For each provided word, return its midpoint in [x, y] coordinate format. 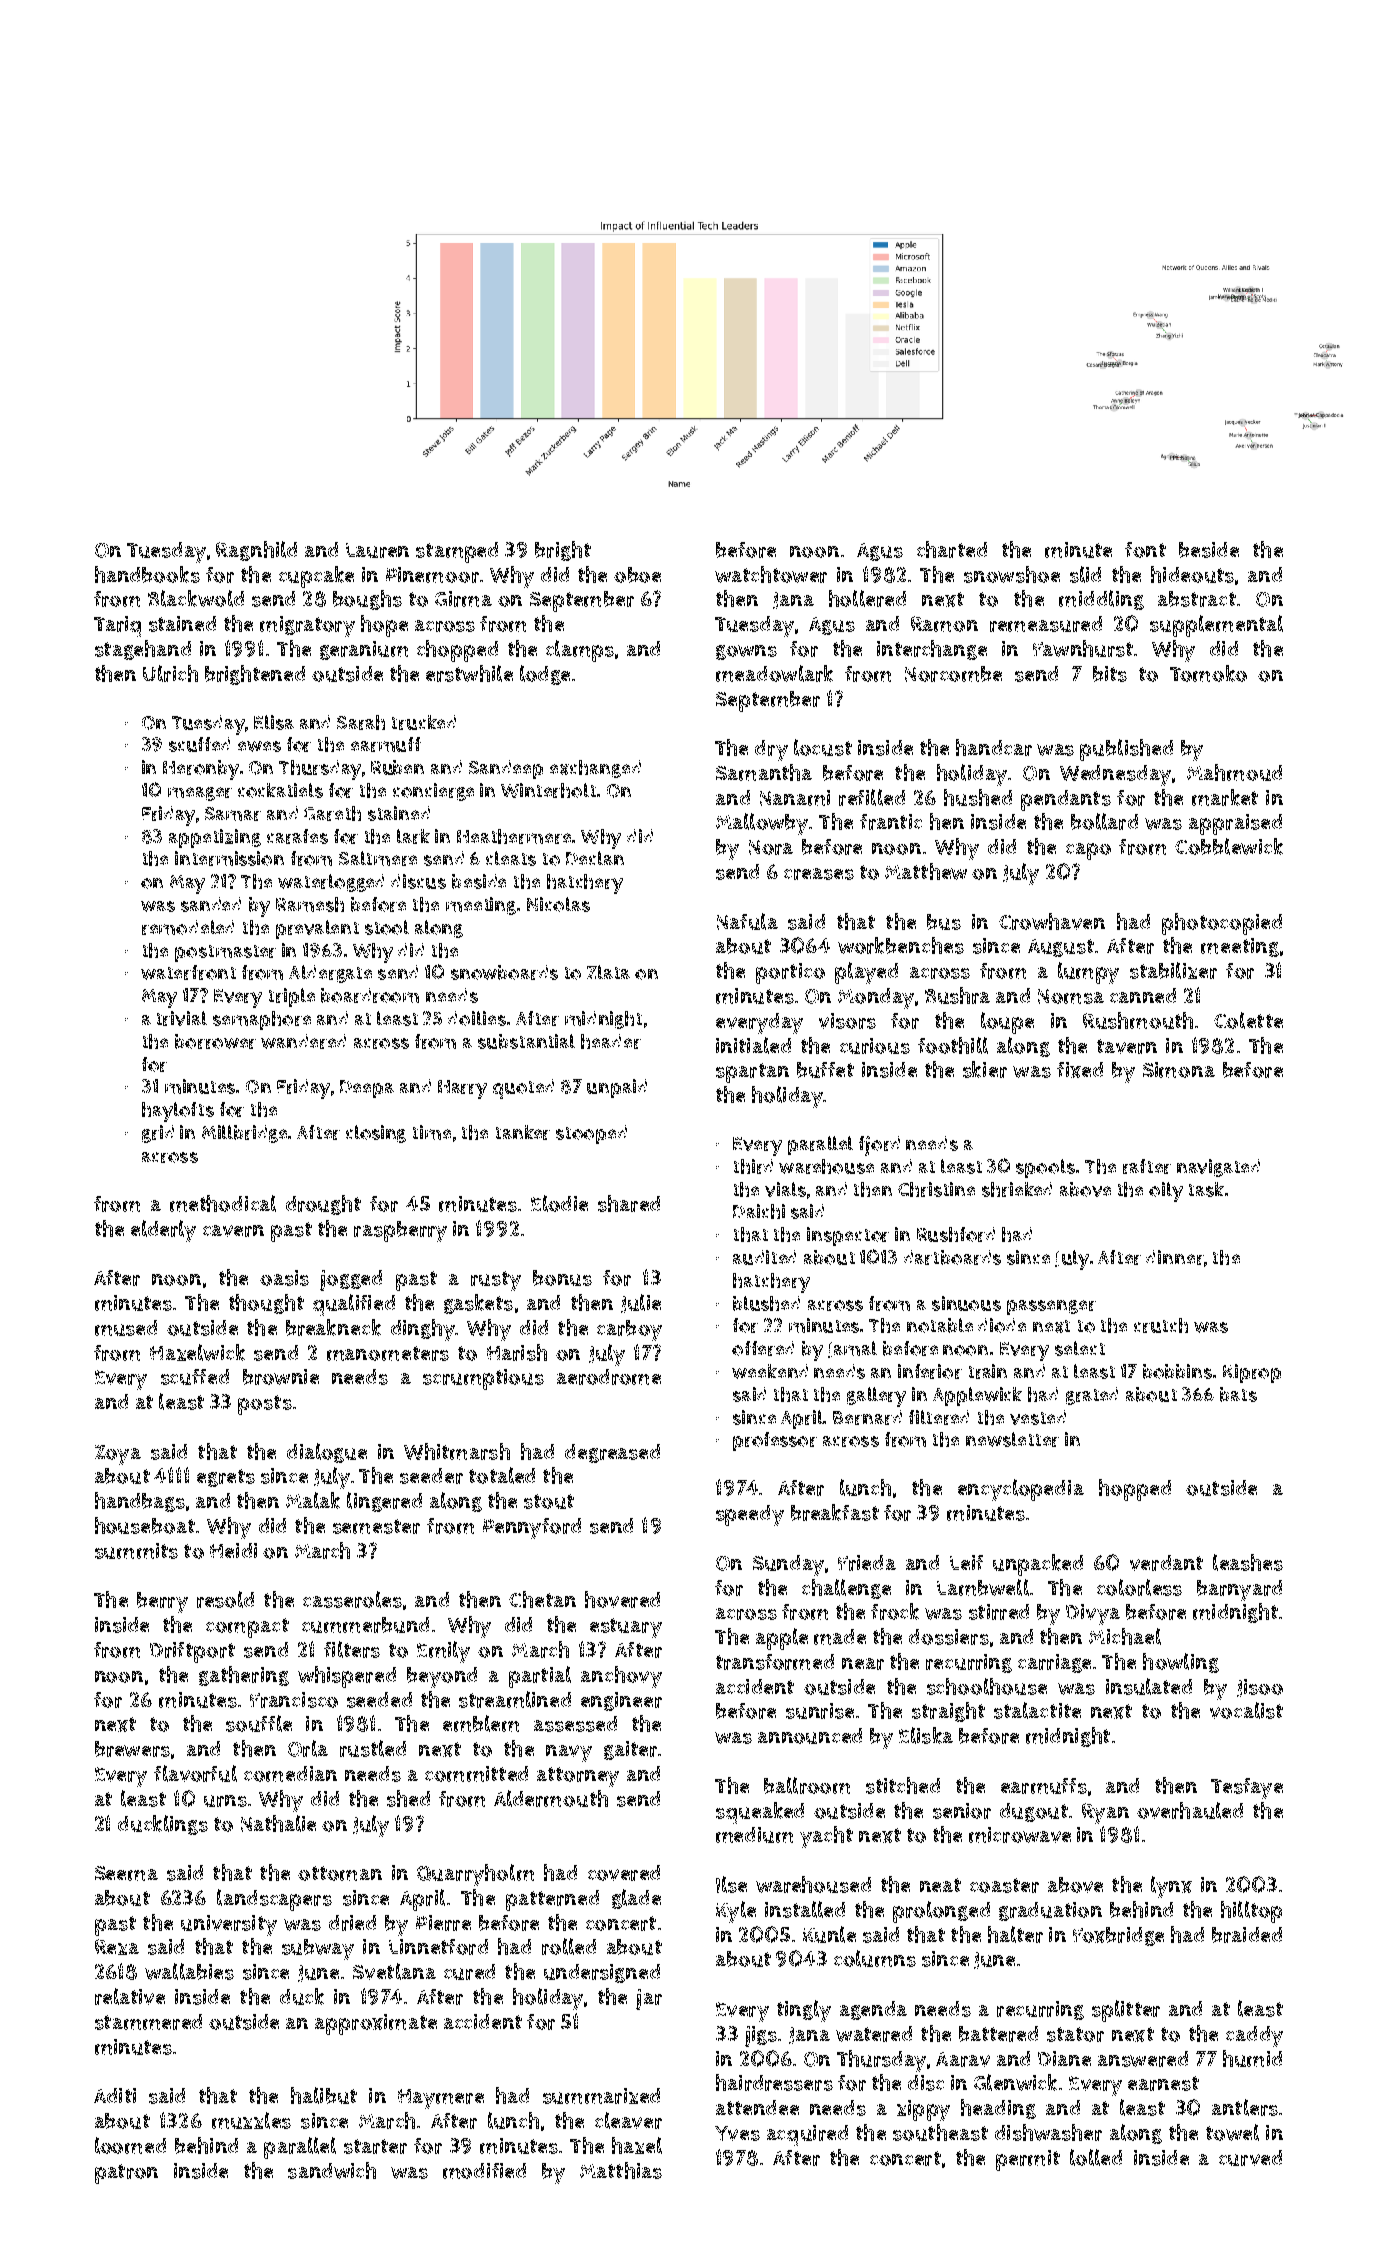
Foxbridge [1118, 1936]
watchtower [771, 574]
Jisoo [1260, 1688]
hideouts [1192, 574]
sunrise [820, 1711]
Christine [936, 1189]
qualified [354, 1305]
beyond [442, 1677]
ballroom [807, 1785]
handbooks [147, 574]
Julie [641, 1303]
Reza [117, 1947]
